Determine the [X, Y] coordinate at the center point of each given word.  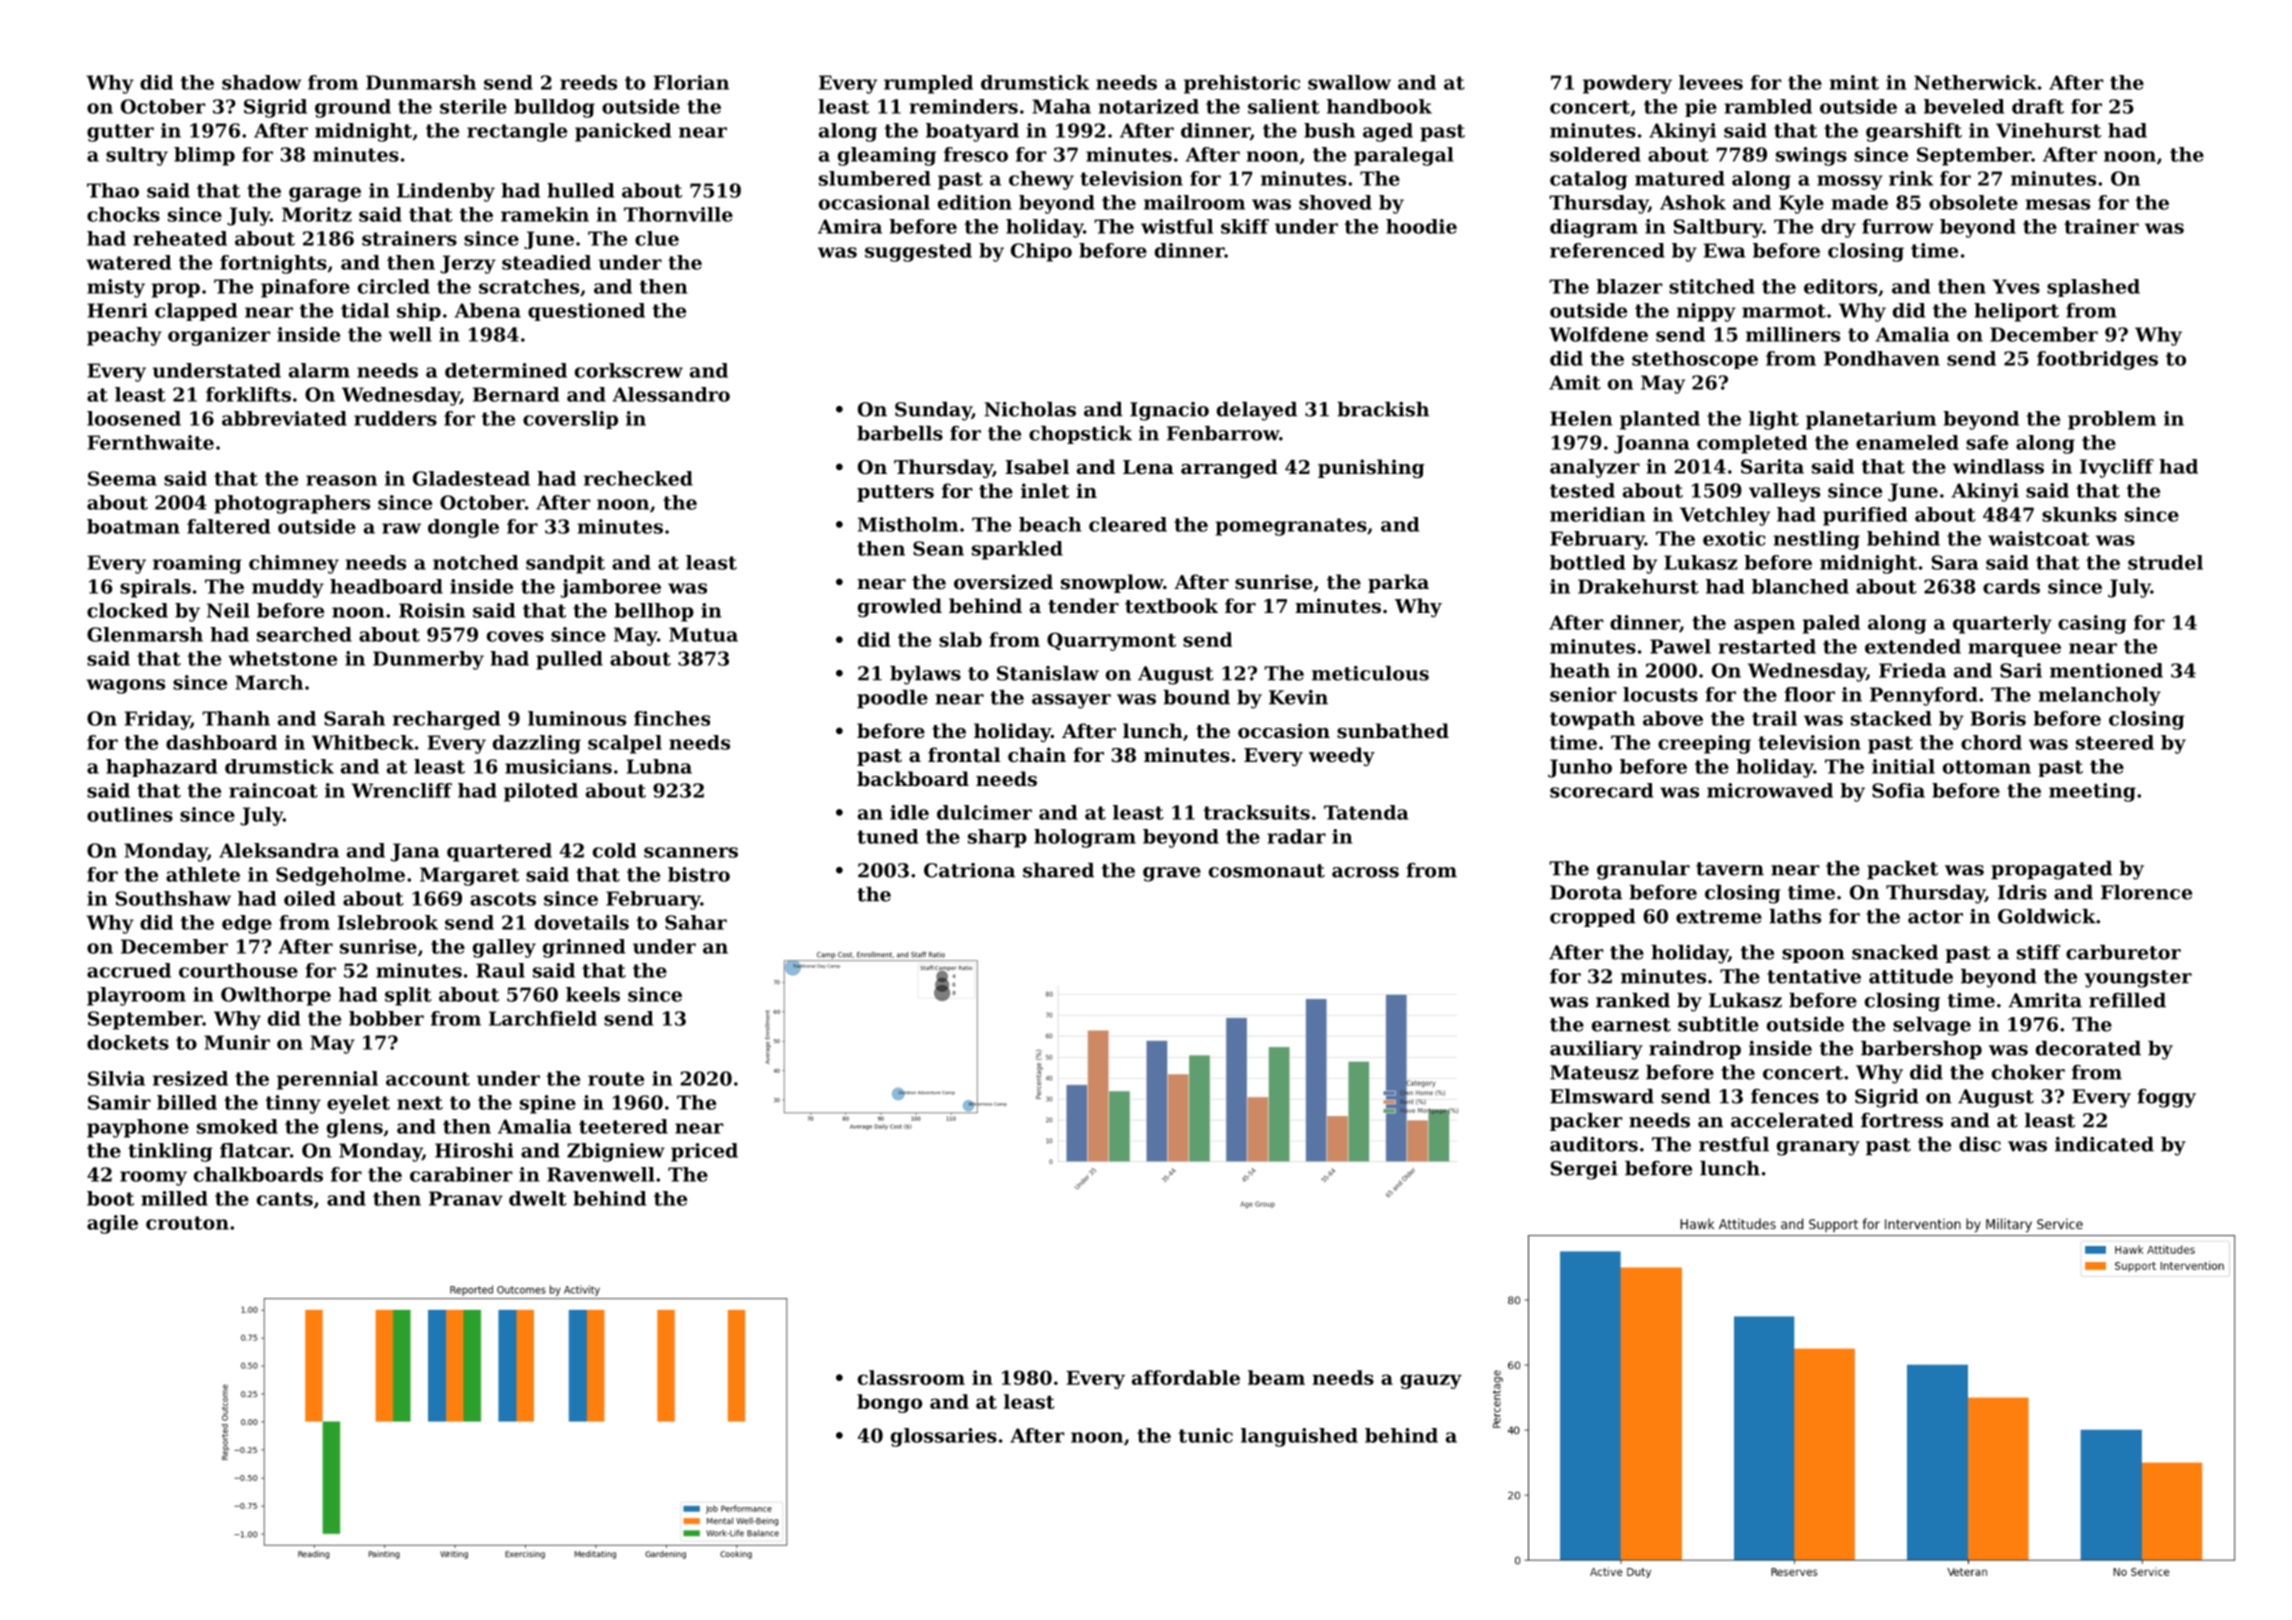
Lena [1148, 467]
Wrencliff [401, 790]
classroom [911, 1377]
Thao [113, 190]
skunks [2079, 514]
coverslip [570, 420]
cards [2011, 586]
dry [1838, 228]
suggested [918, 252]
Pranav [466, 1198]
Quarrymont [1111, 641]
